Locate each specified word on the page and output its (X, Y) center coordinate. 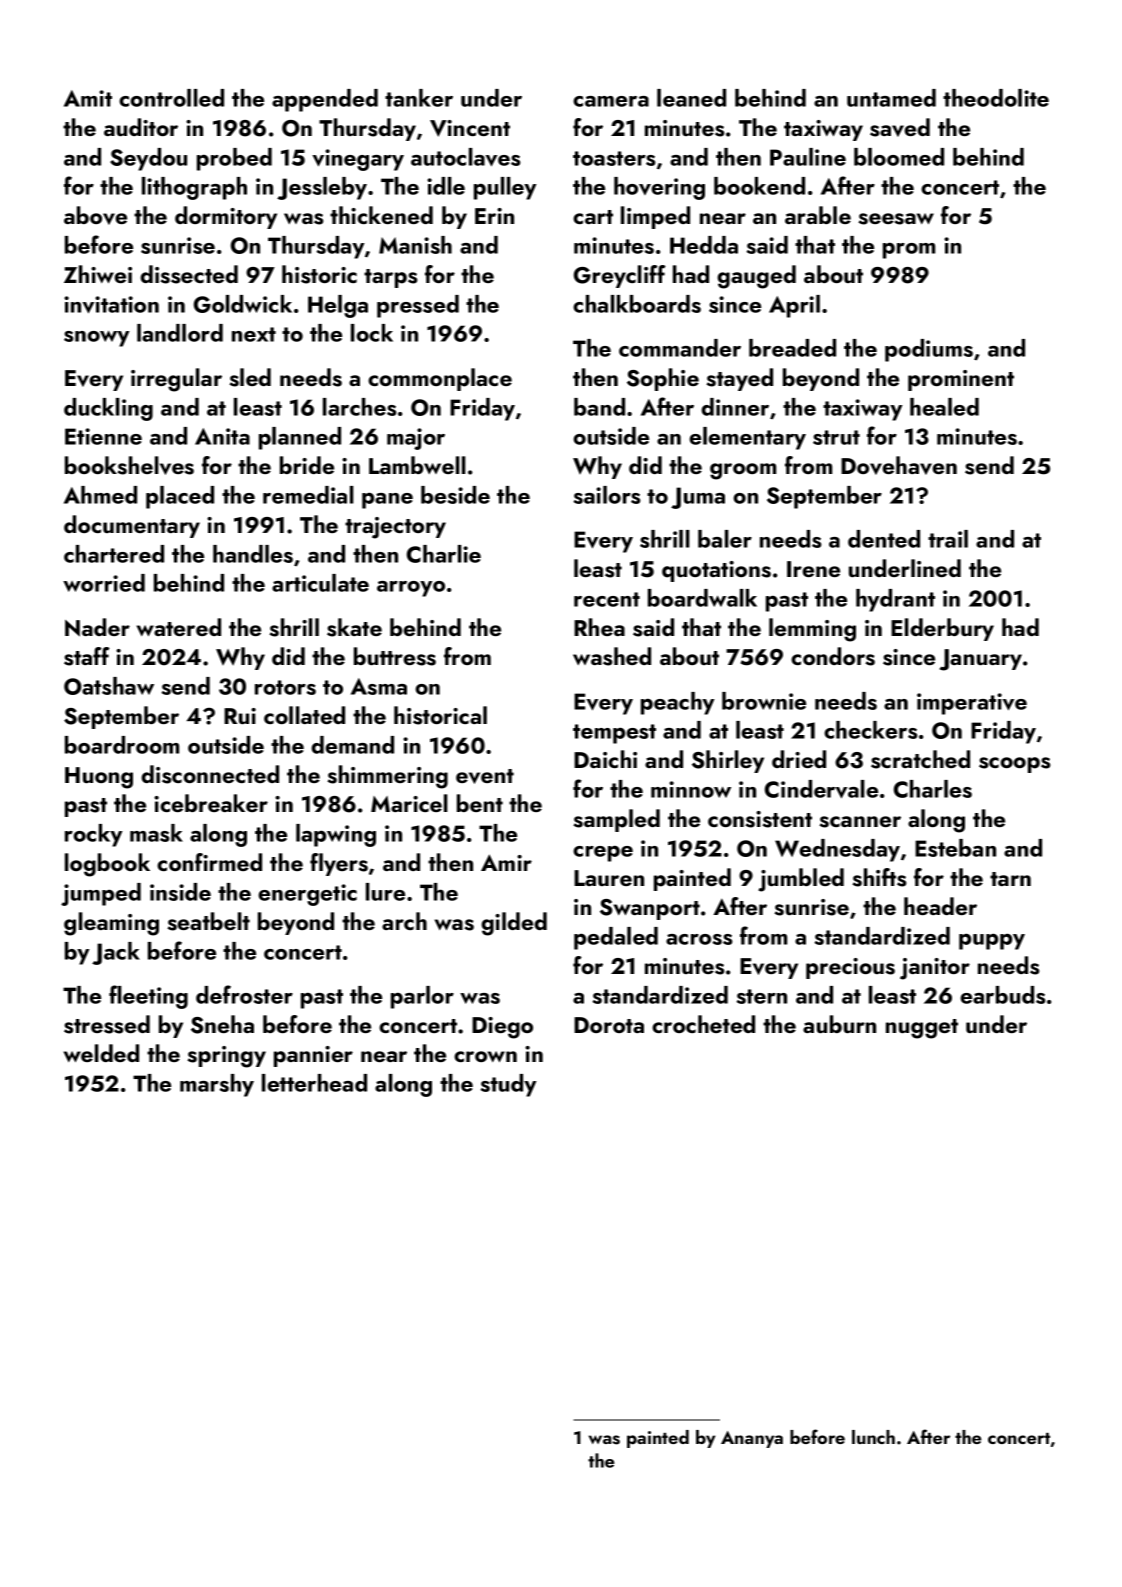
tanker (419, 98)
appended (325, 100)
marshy (217, 1085)
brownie (764, 701)
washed (612, 656)
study (509, 1085)
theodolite (996, 98)
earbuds (1003, 995)
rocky (94, 835)
